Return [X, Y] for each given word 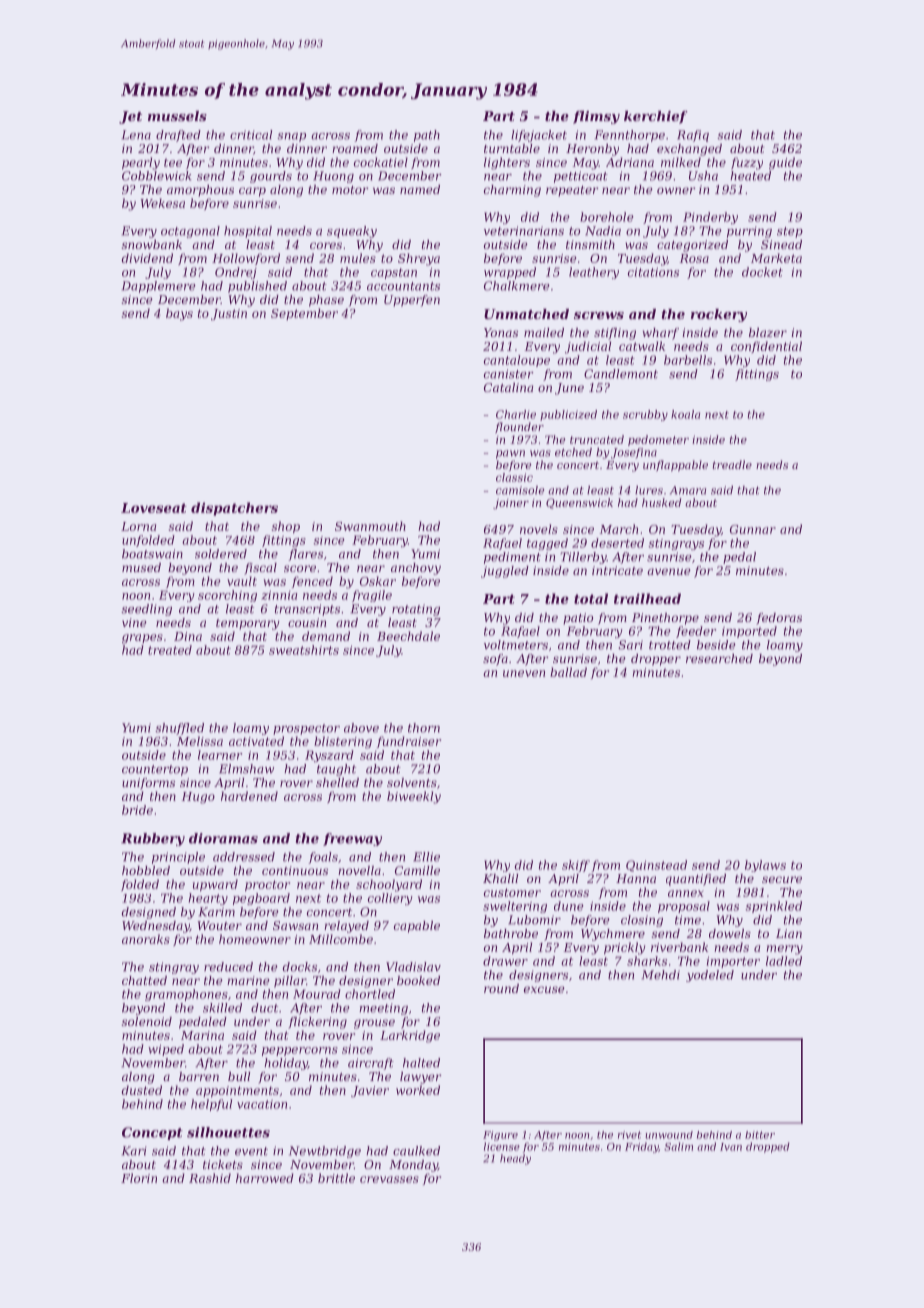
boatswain [152, 554]
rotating [416, 610]
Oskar [378, 581]
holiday [286, 1064]
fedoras [779, 619]
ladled [784, 961]
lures [649, 490]
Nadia [603, 231]
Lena [136, 135]
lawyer [420, 1078]
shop [286, 527]
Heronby [592, 150]
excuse [544, 989]
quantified [696, 880]
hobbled [146, 870]
